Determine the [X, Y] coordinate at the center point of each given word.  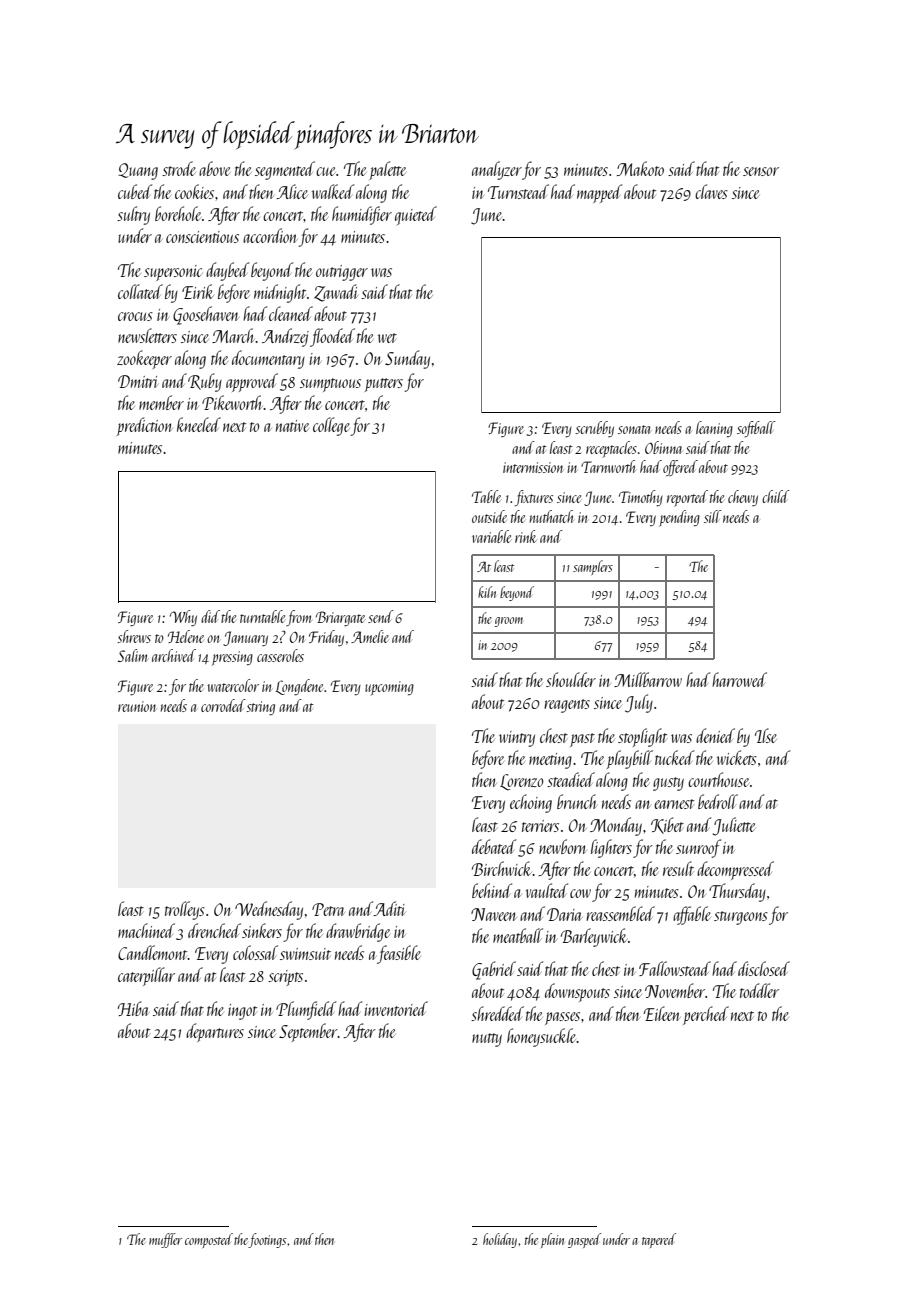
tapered [659, 1240]
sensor [761, 171]
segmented [285, 170]
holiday [500, 1240]
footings [267, 1240]
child [776, 496]
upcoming [389, 688]
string [260, 708]
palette [387, 170]
